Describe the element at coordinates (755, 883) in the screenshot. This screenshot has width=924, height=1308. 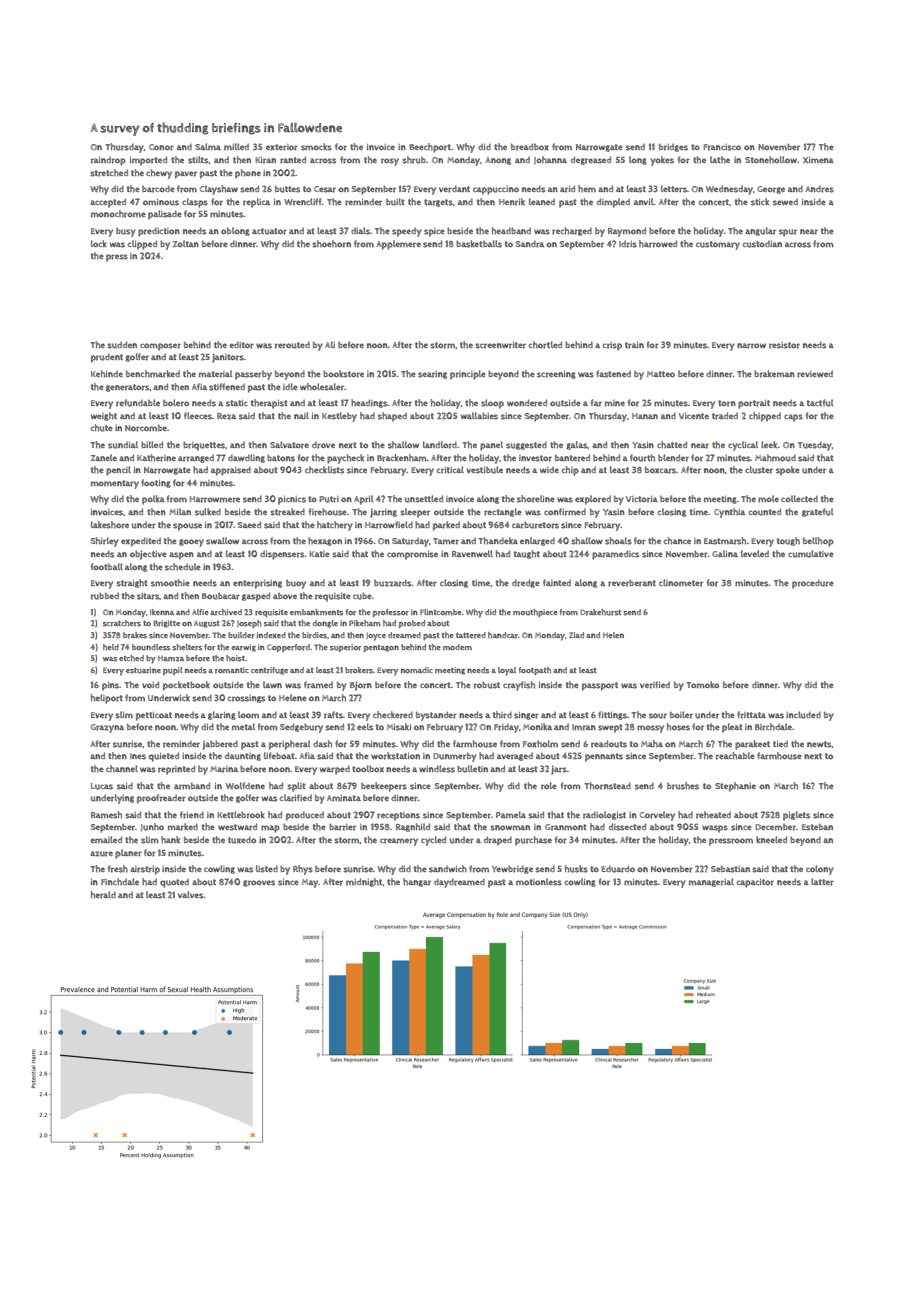
I see `capacitor` at that location.
